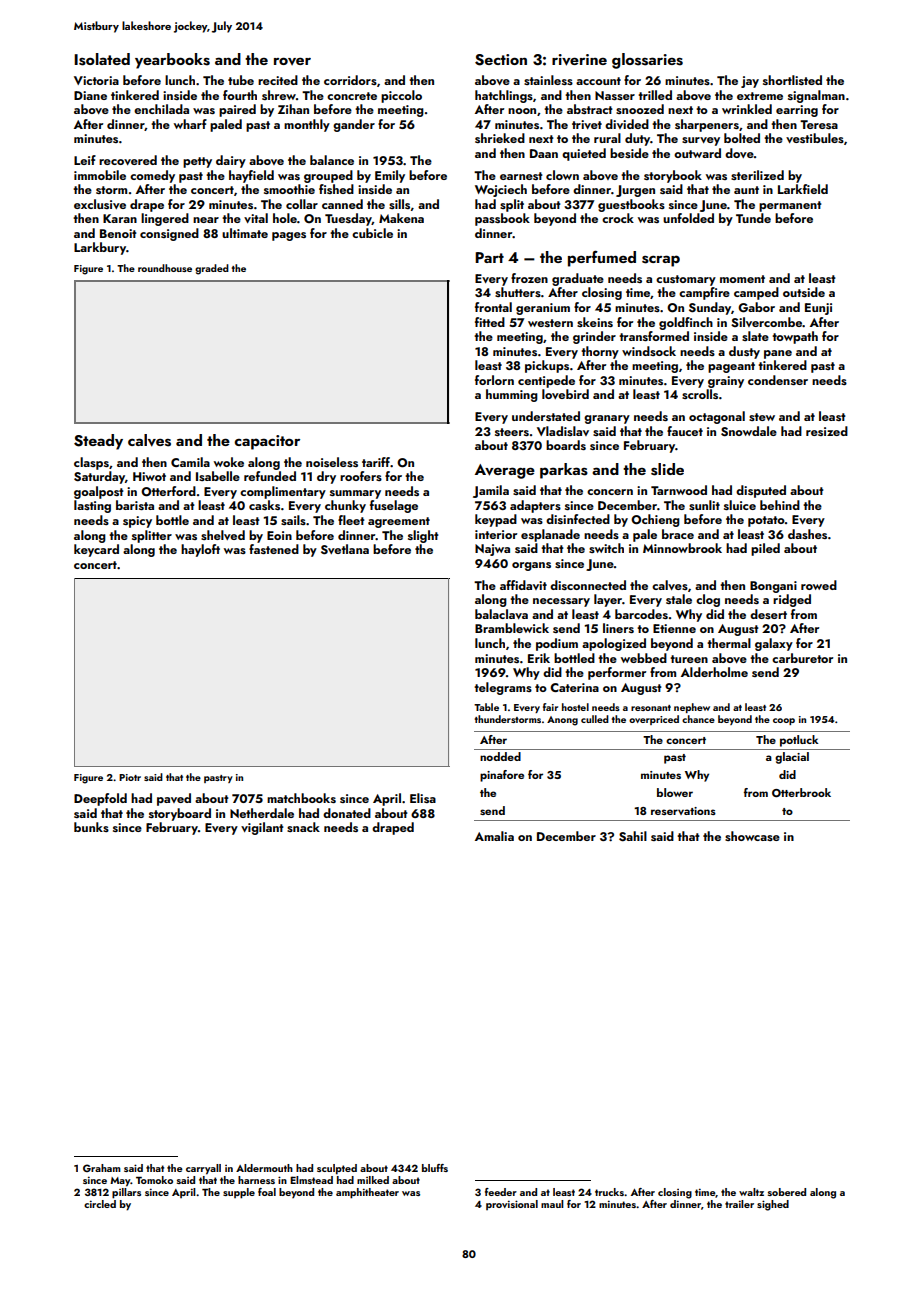 The image size is (924, 1308). I want to click on Daan, so click(544, 153).
